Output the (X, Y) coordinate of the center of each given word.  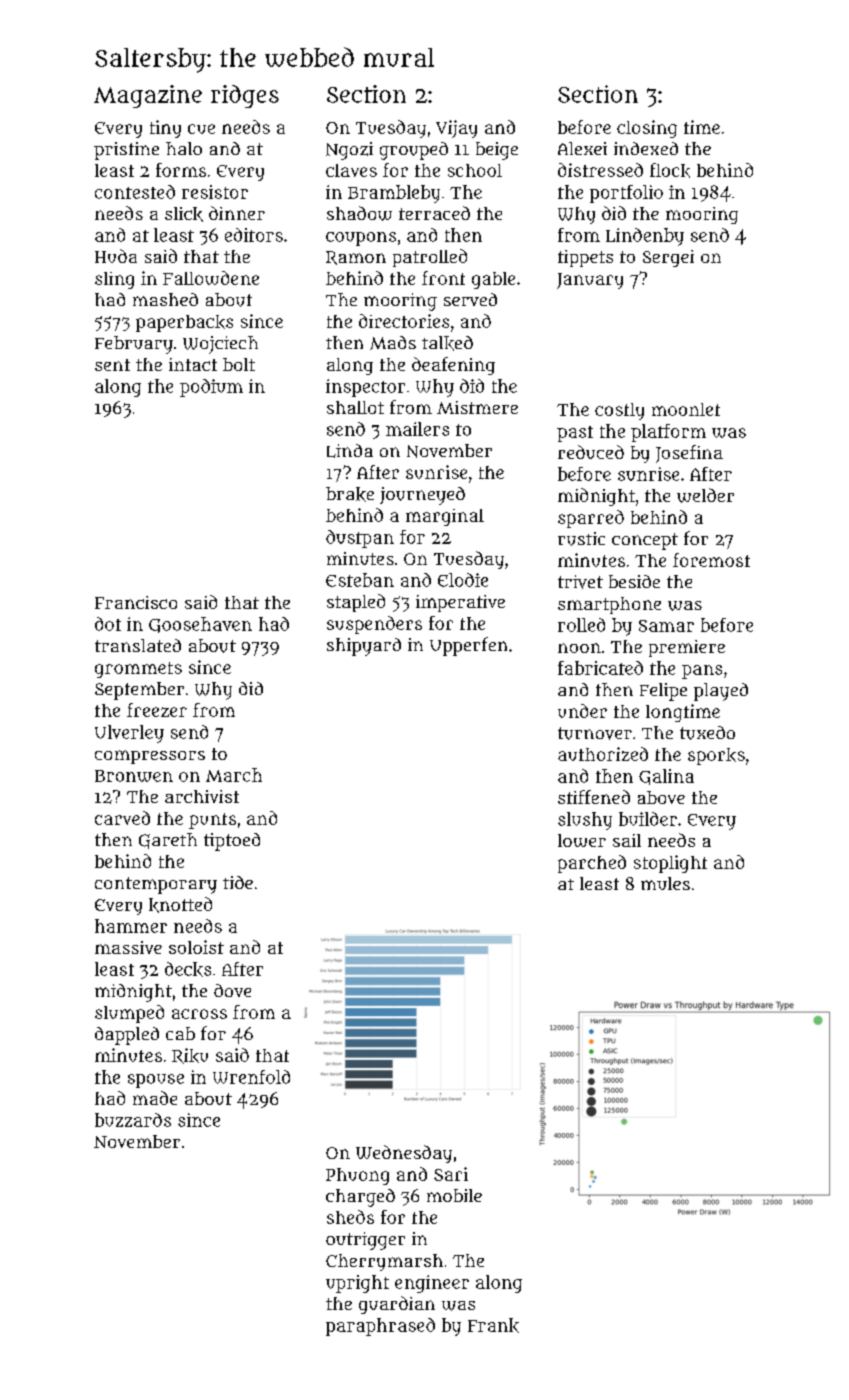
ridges (245, 96)
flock (670, 170)
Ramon (356, 258)
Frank (493, 1325)
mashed (165, 299)
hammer (131, 926)
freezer (157, 710)
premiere (687, 648)
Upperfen (468, 646)
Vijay (456, 129)
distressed (600, 170)
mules (665, 883)
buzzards (133, 1120)
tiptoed (232, 842)
